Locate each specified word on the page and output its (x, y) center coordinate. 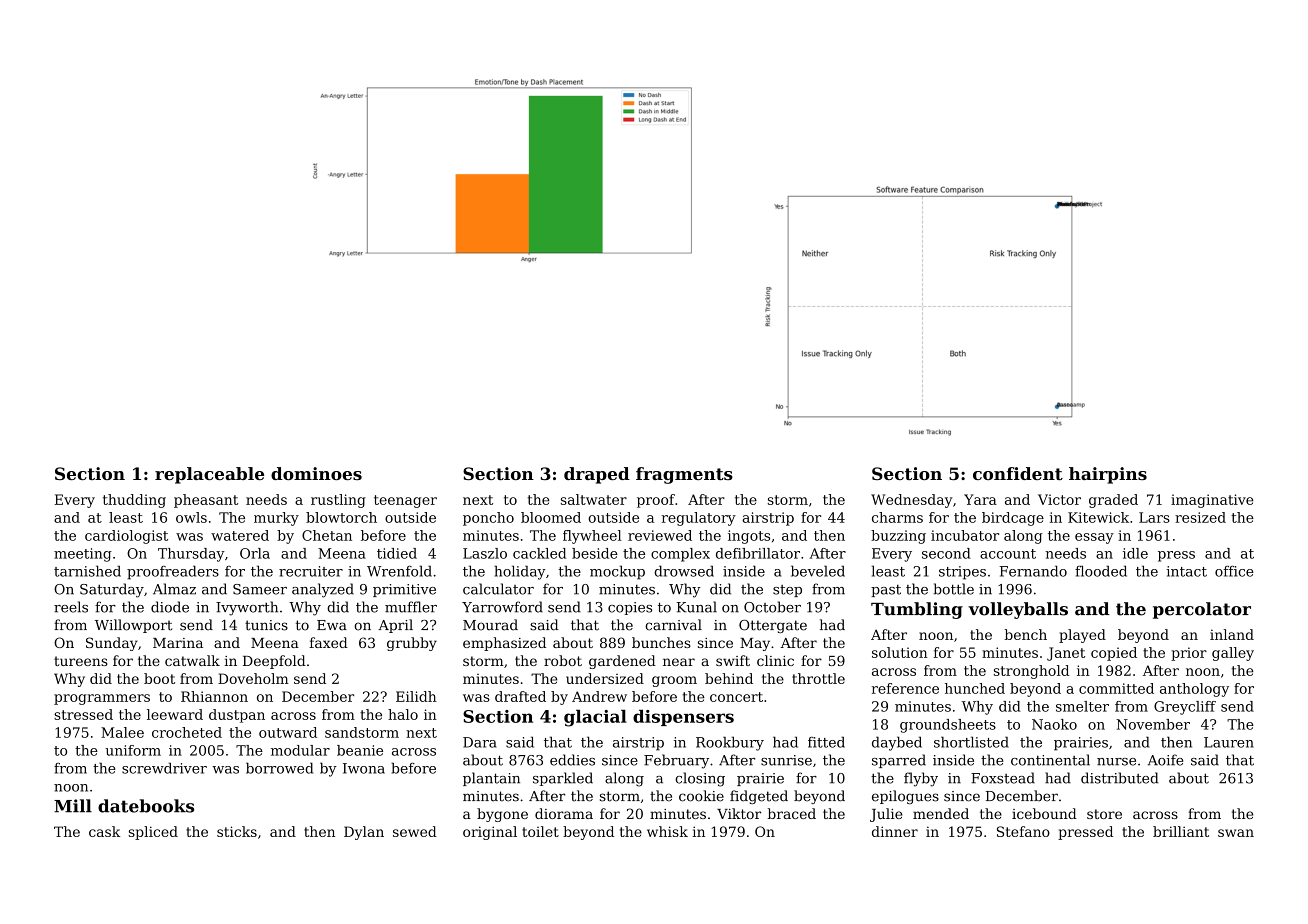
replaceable (209, 475)
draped (597, 475)
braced (791, 813)
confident (1018, 473)
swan (1236, 833)
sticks (237, 831)
